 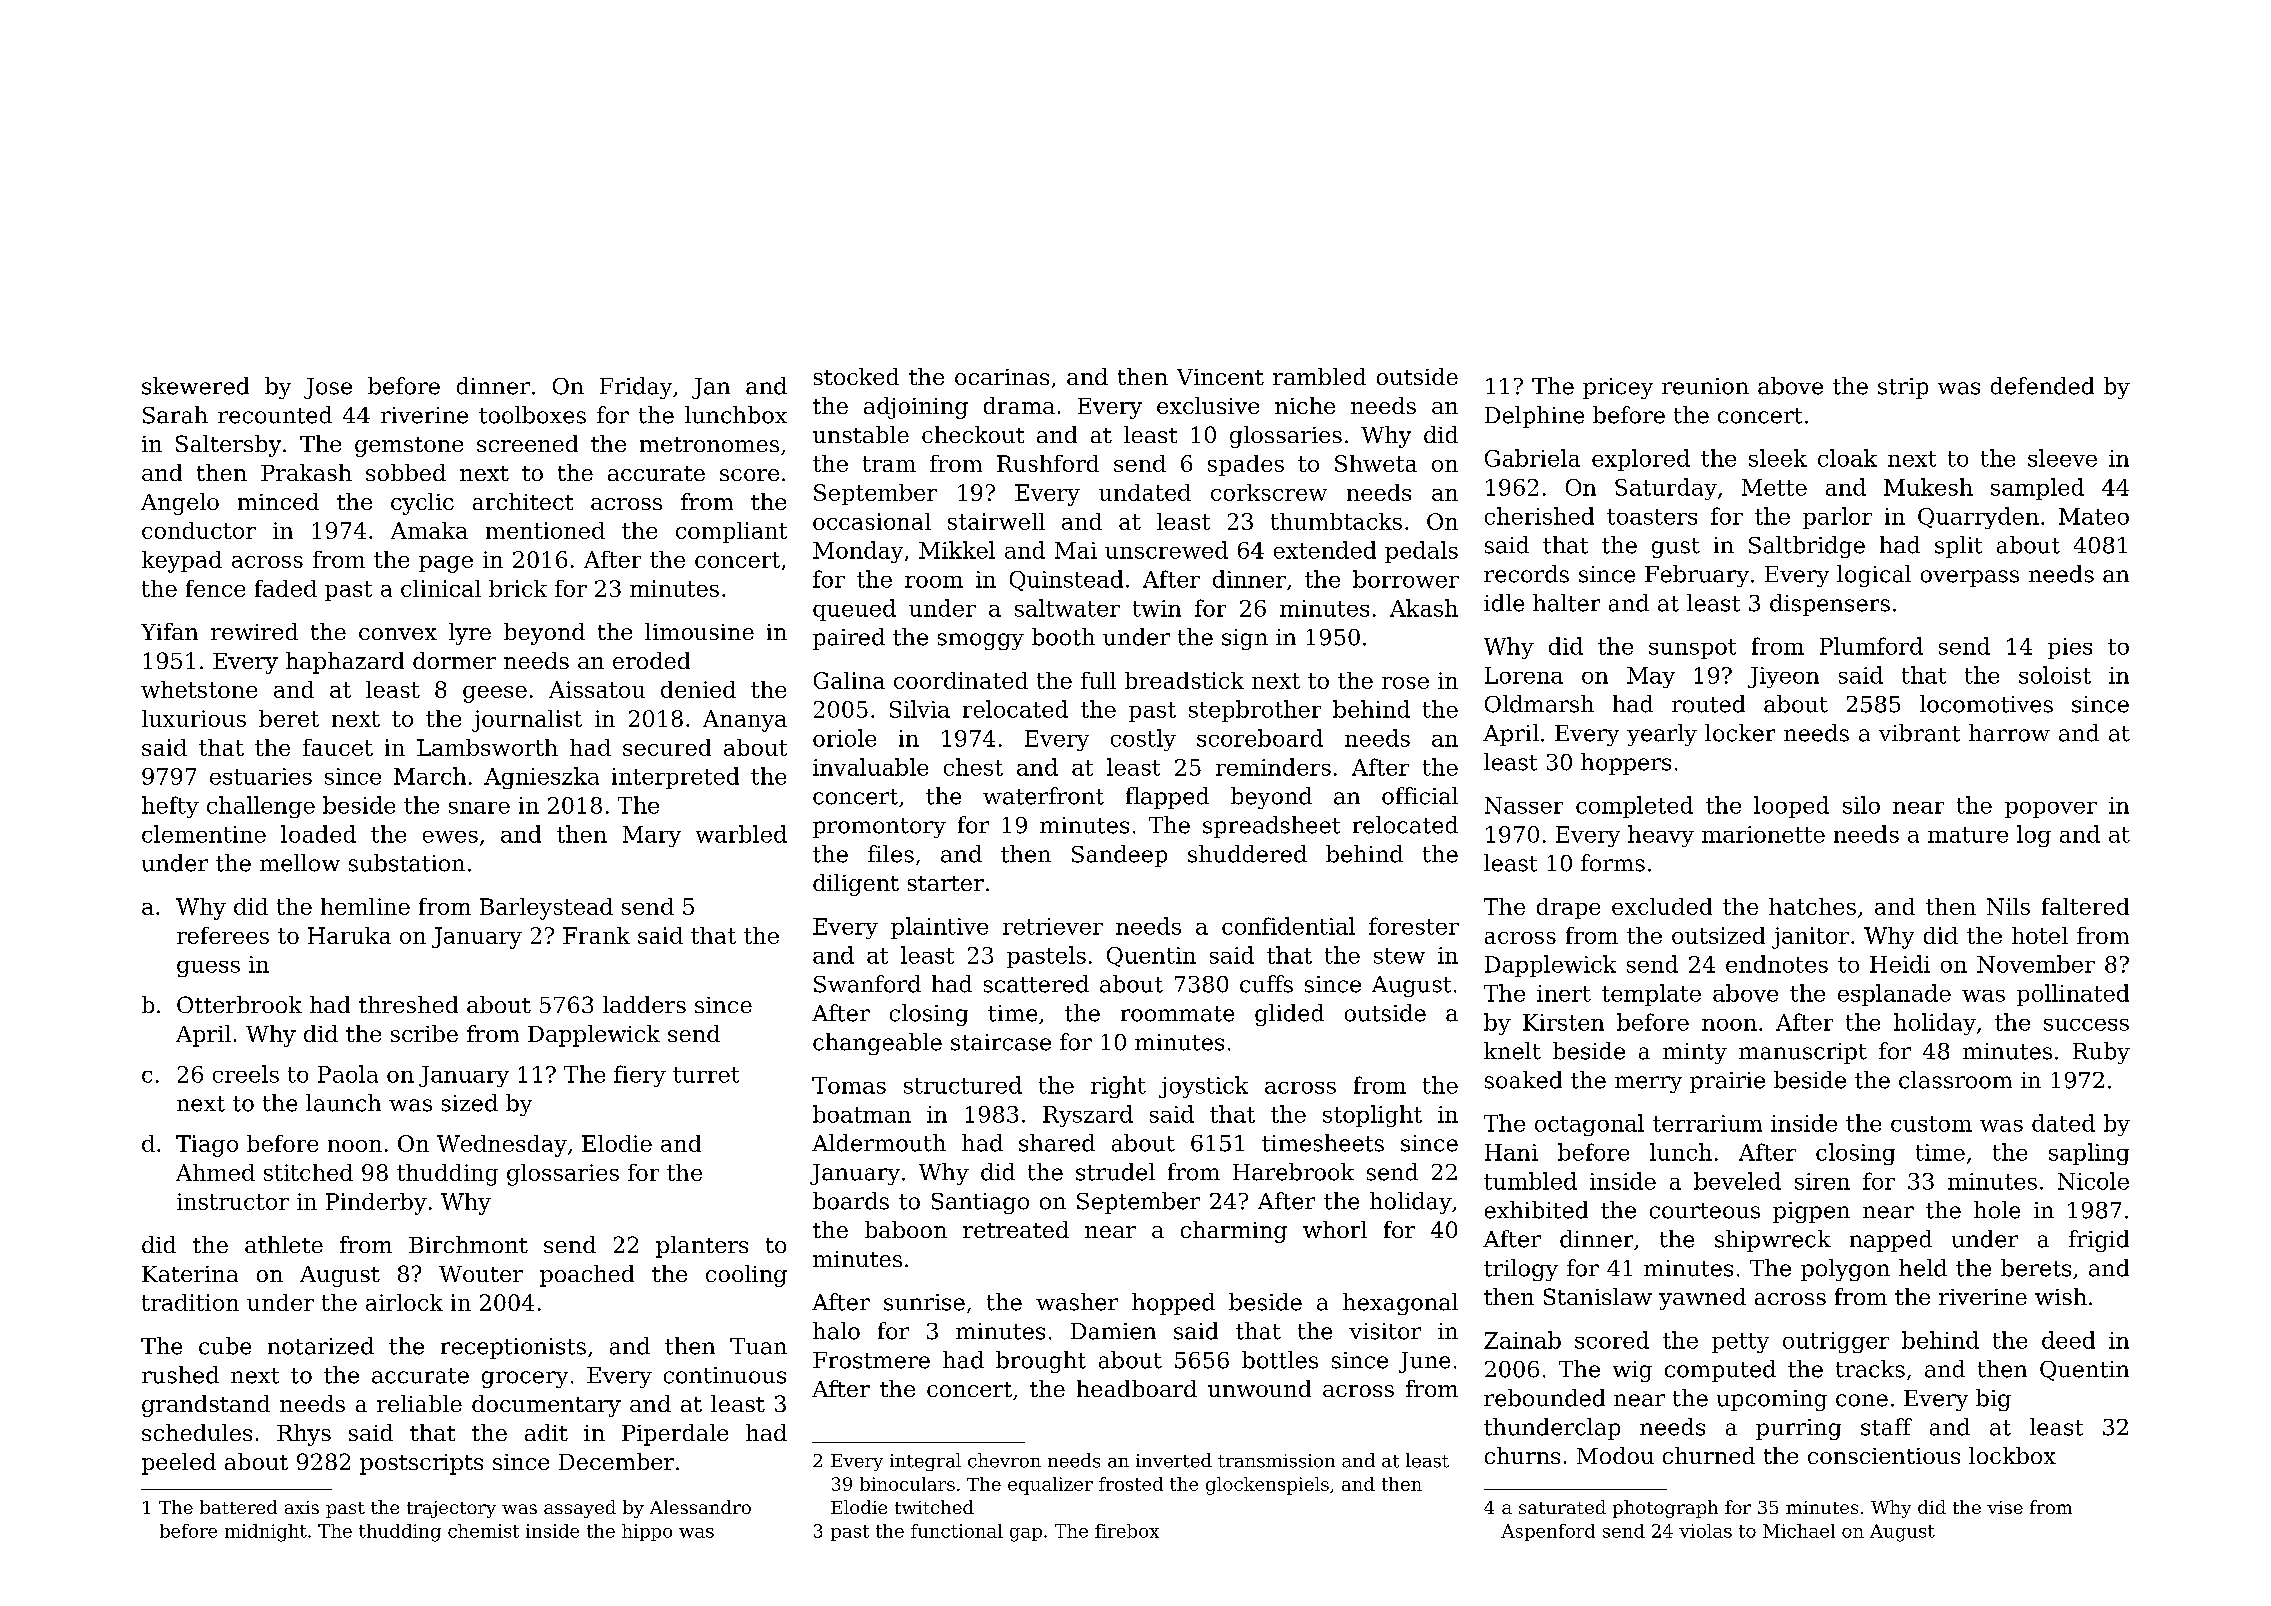 I want to click on Michael, so click(x=1799, y=1531).
